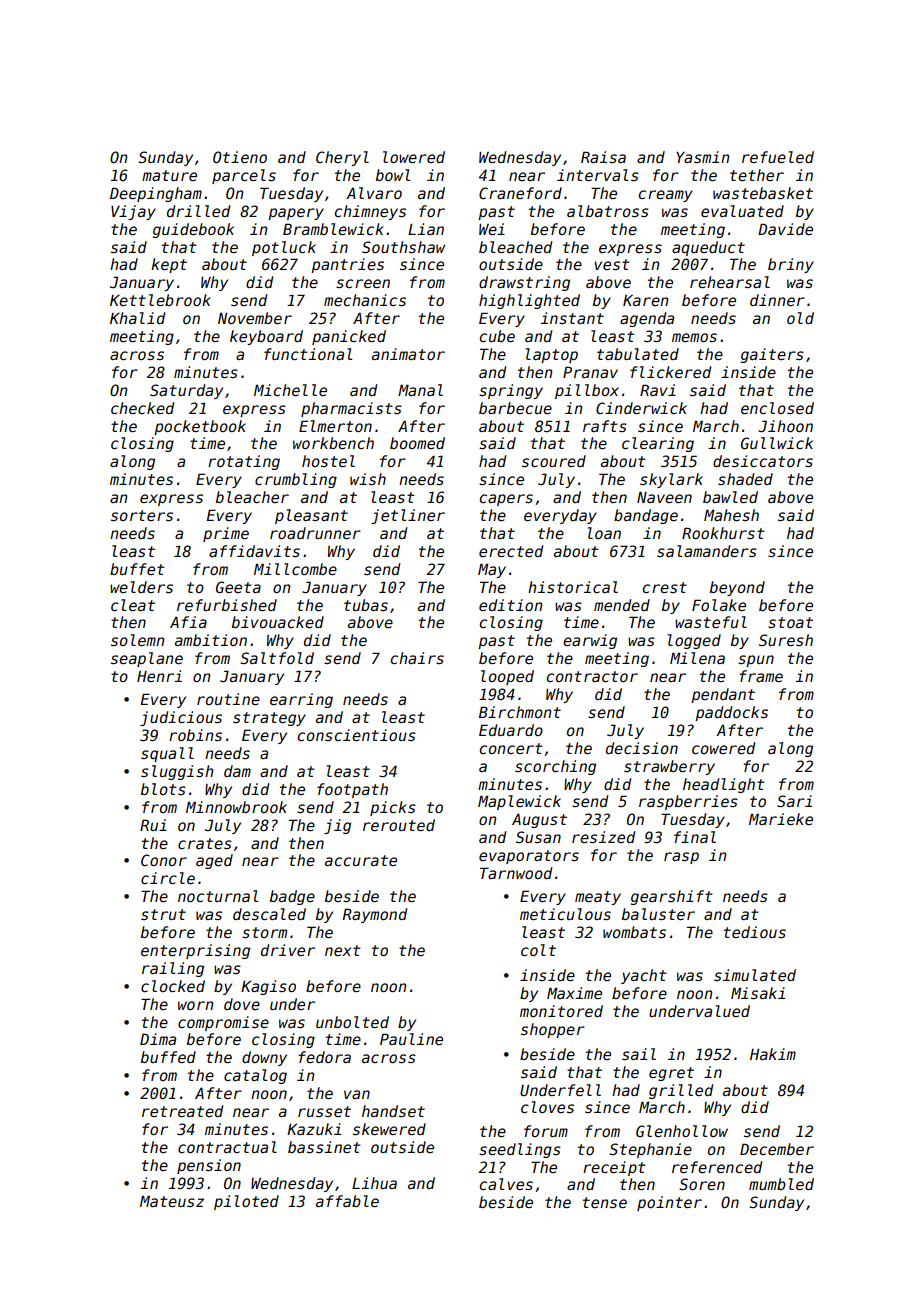  What do you see at coordinates (554, 461) in the screenshot?
I see `scoured` at bounding box center [554, 461].
